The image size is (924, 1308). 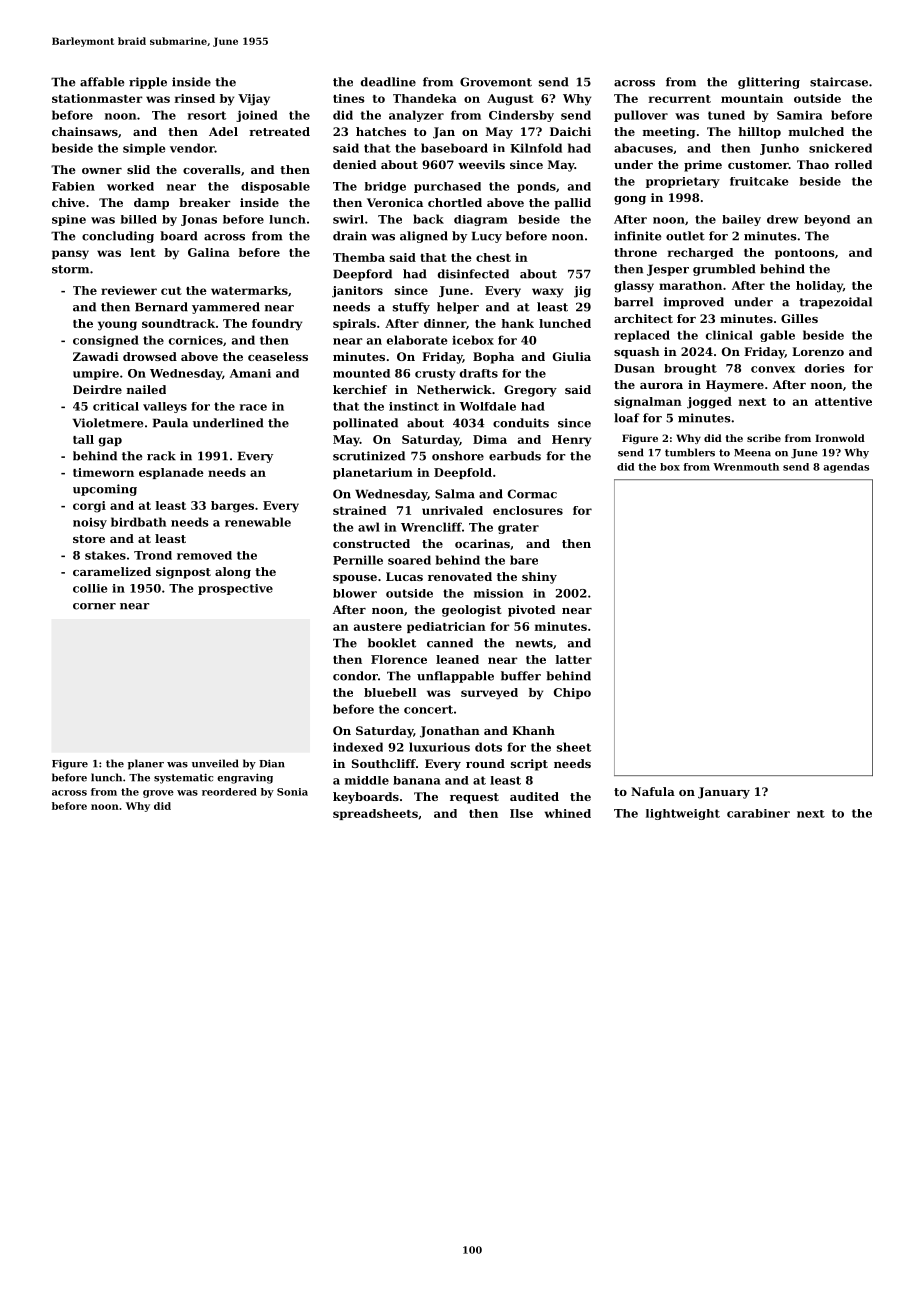 What do you see at coordinates (827, 220) in the screenshot?
I see `beyond` at bounding box center [827, 220].
